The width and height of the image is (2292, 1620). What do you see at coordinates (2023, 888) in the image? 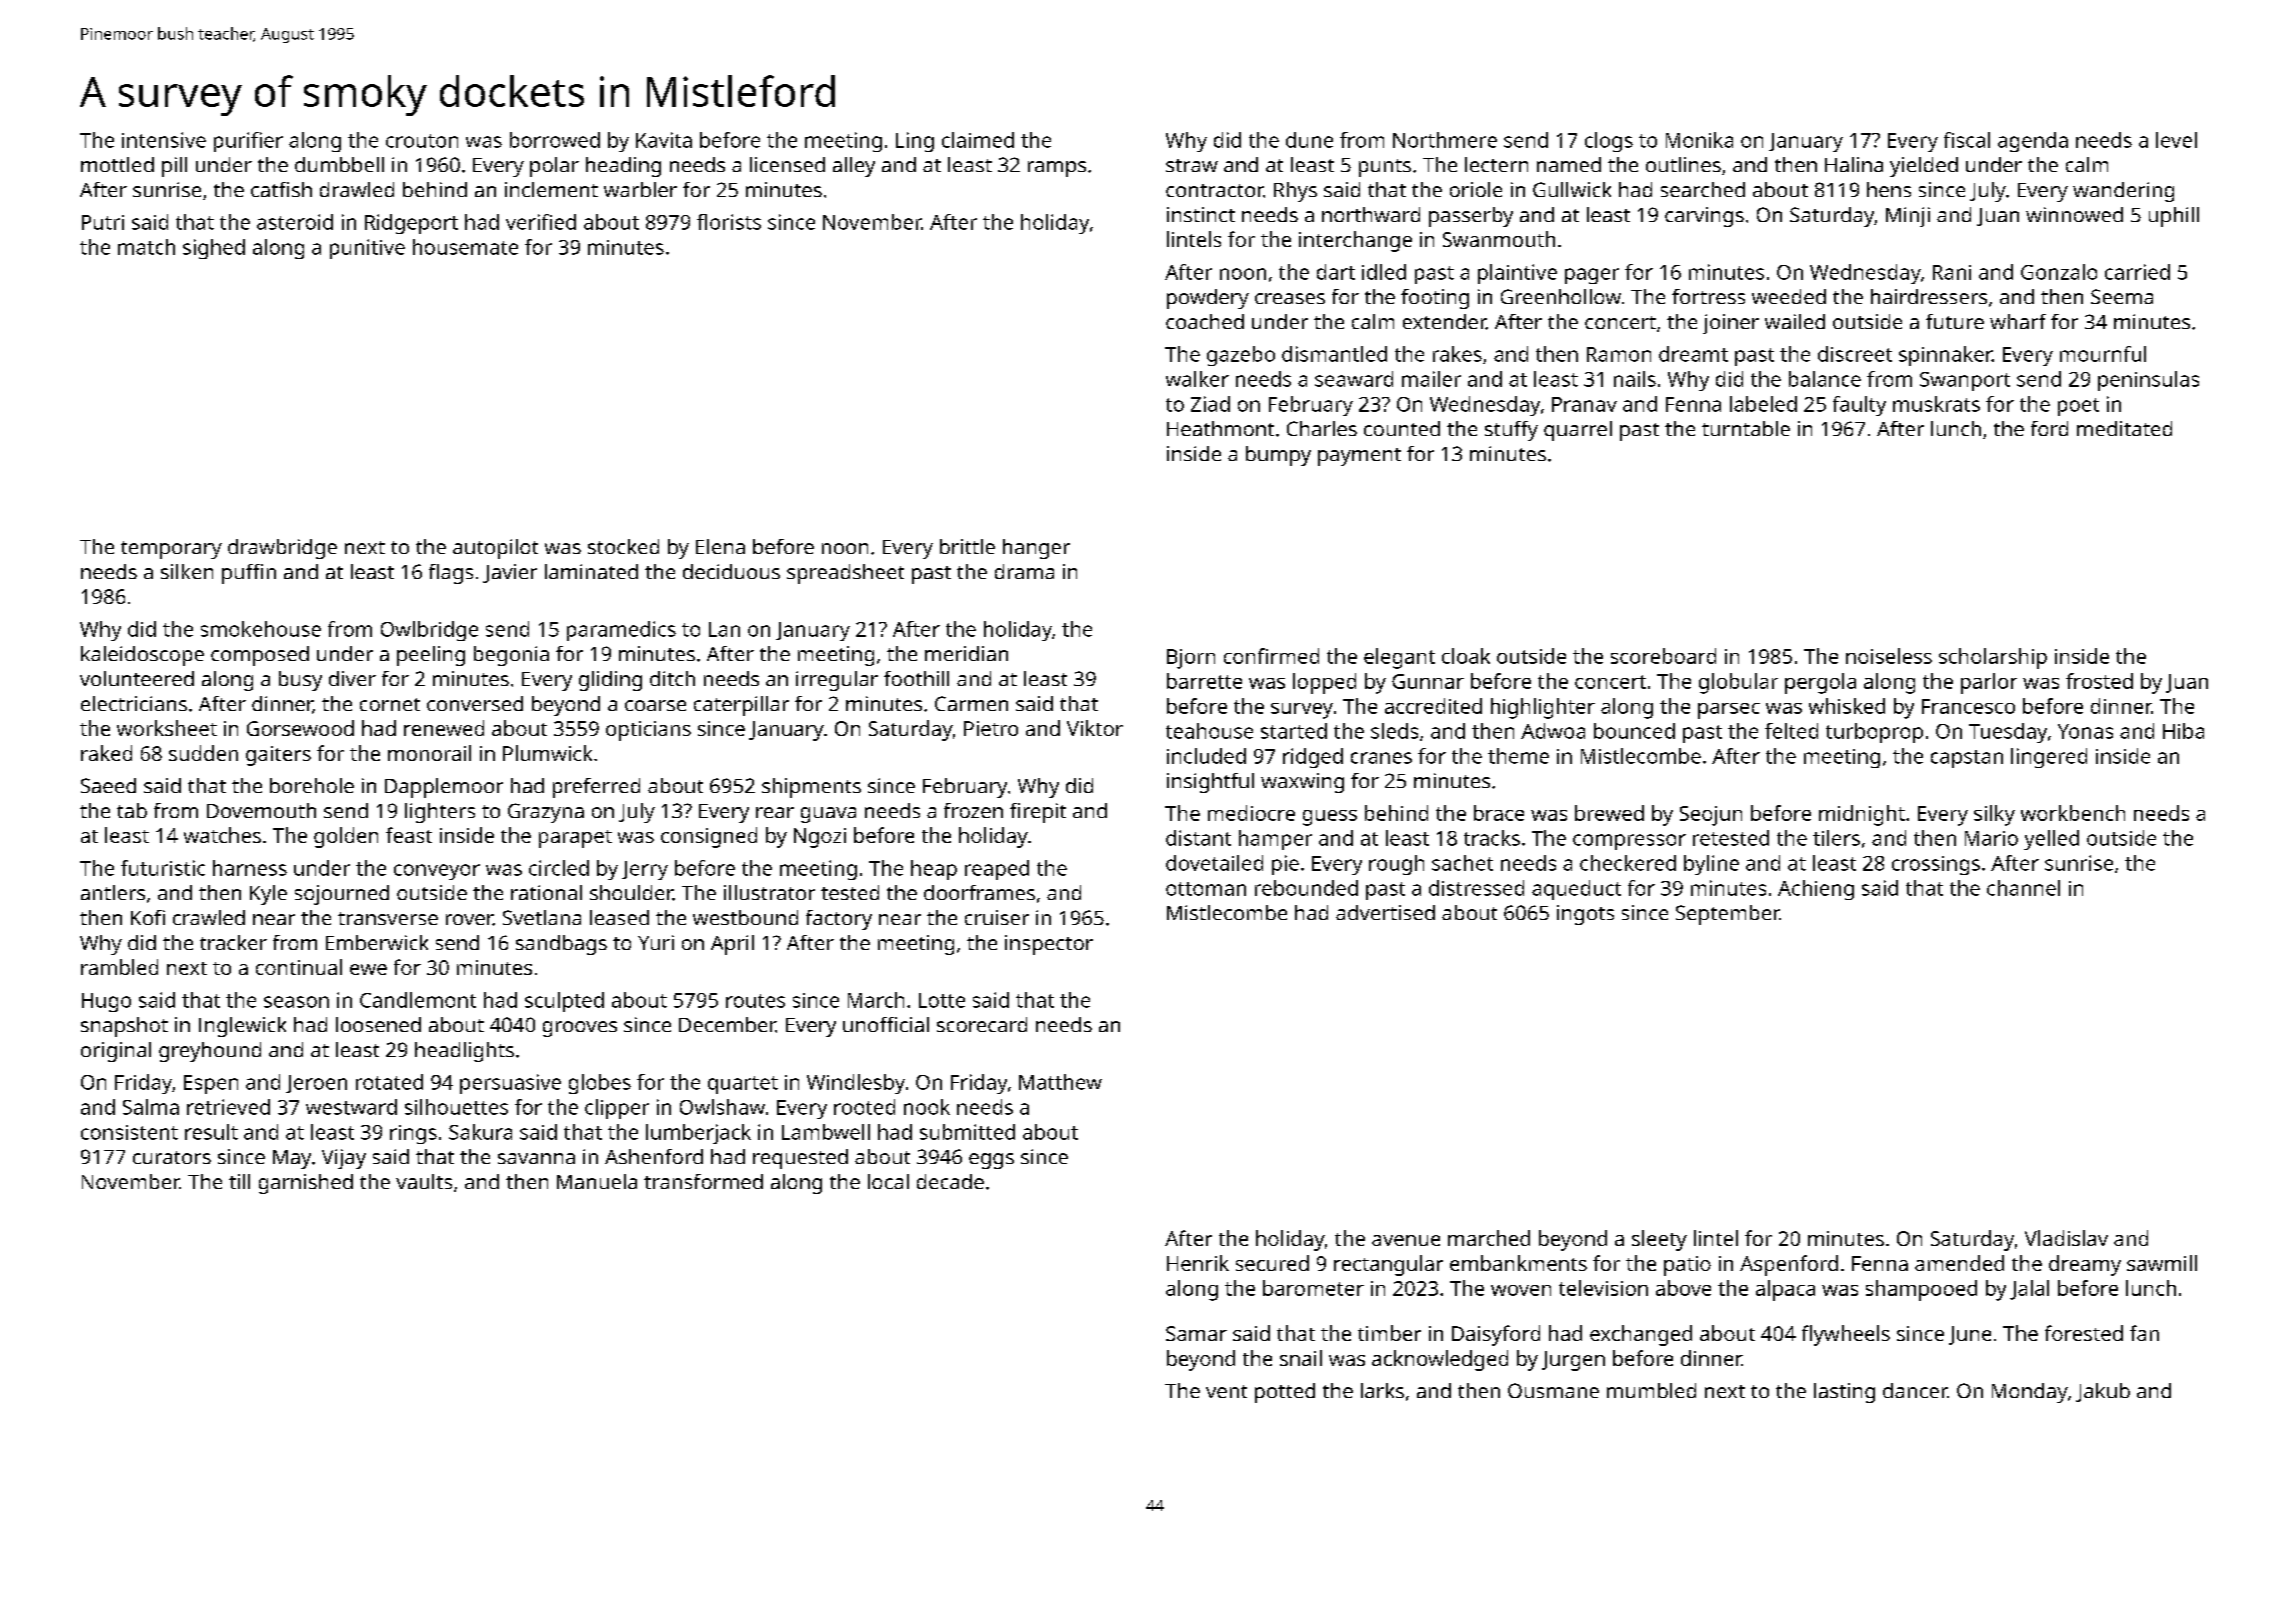
I see `channel` at bounding box center [2023, 888].
